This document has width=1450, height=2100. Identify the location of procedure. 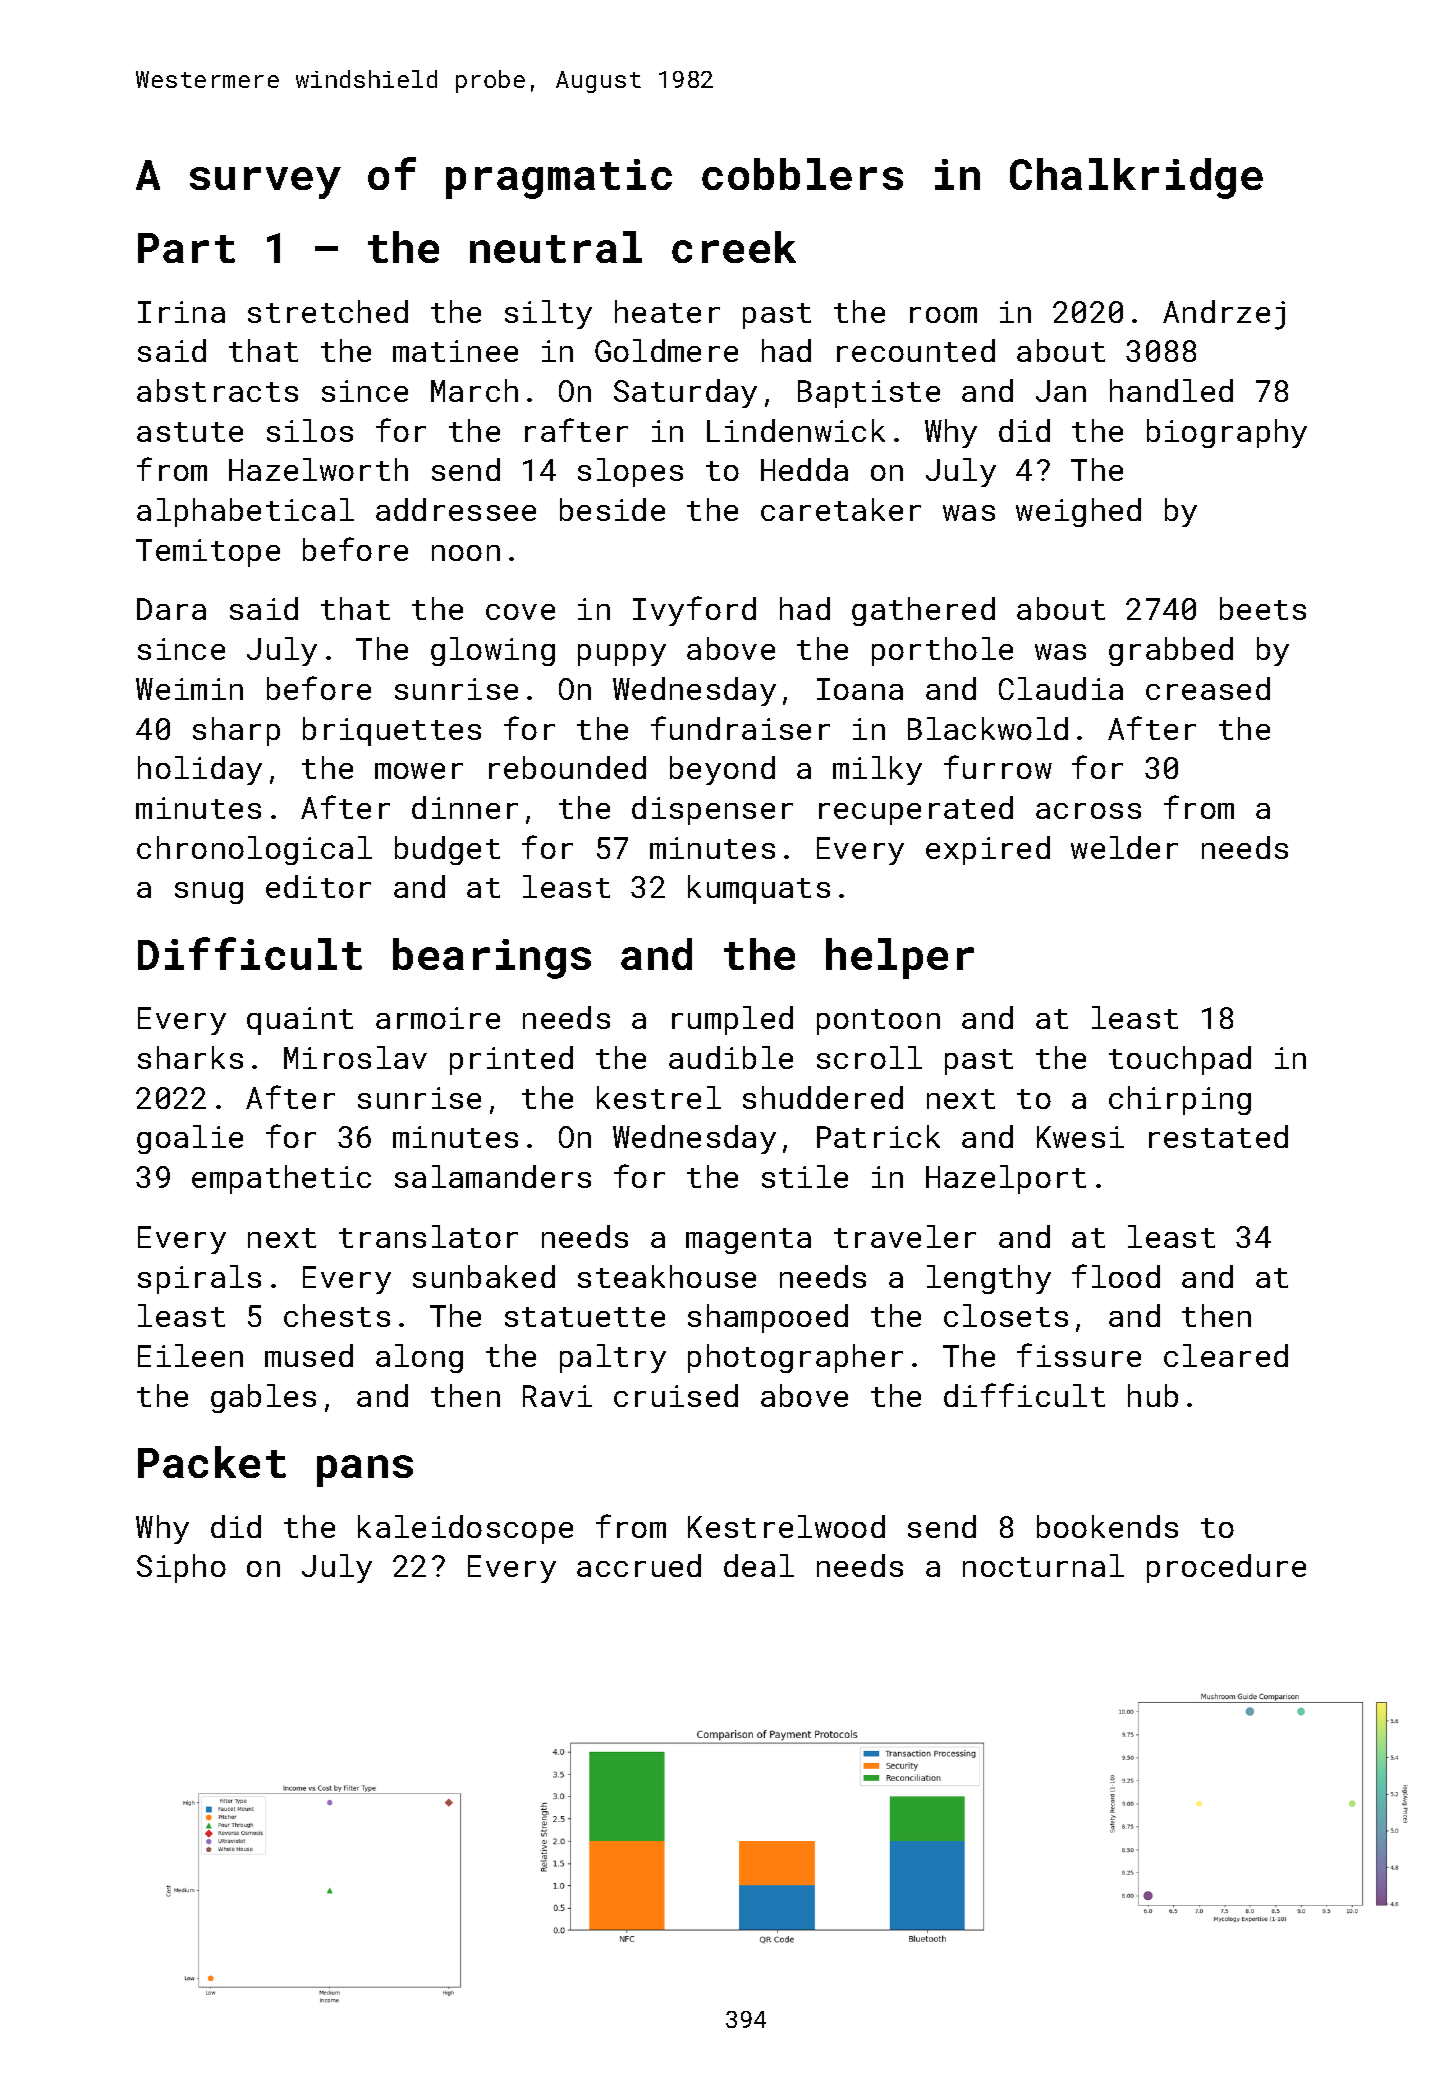
(1226, 1568).
